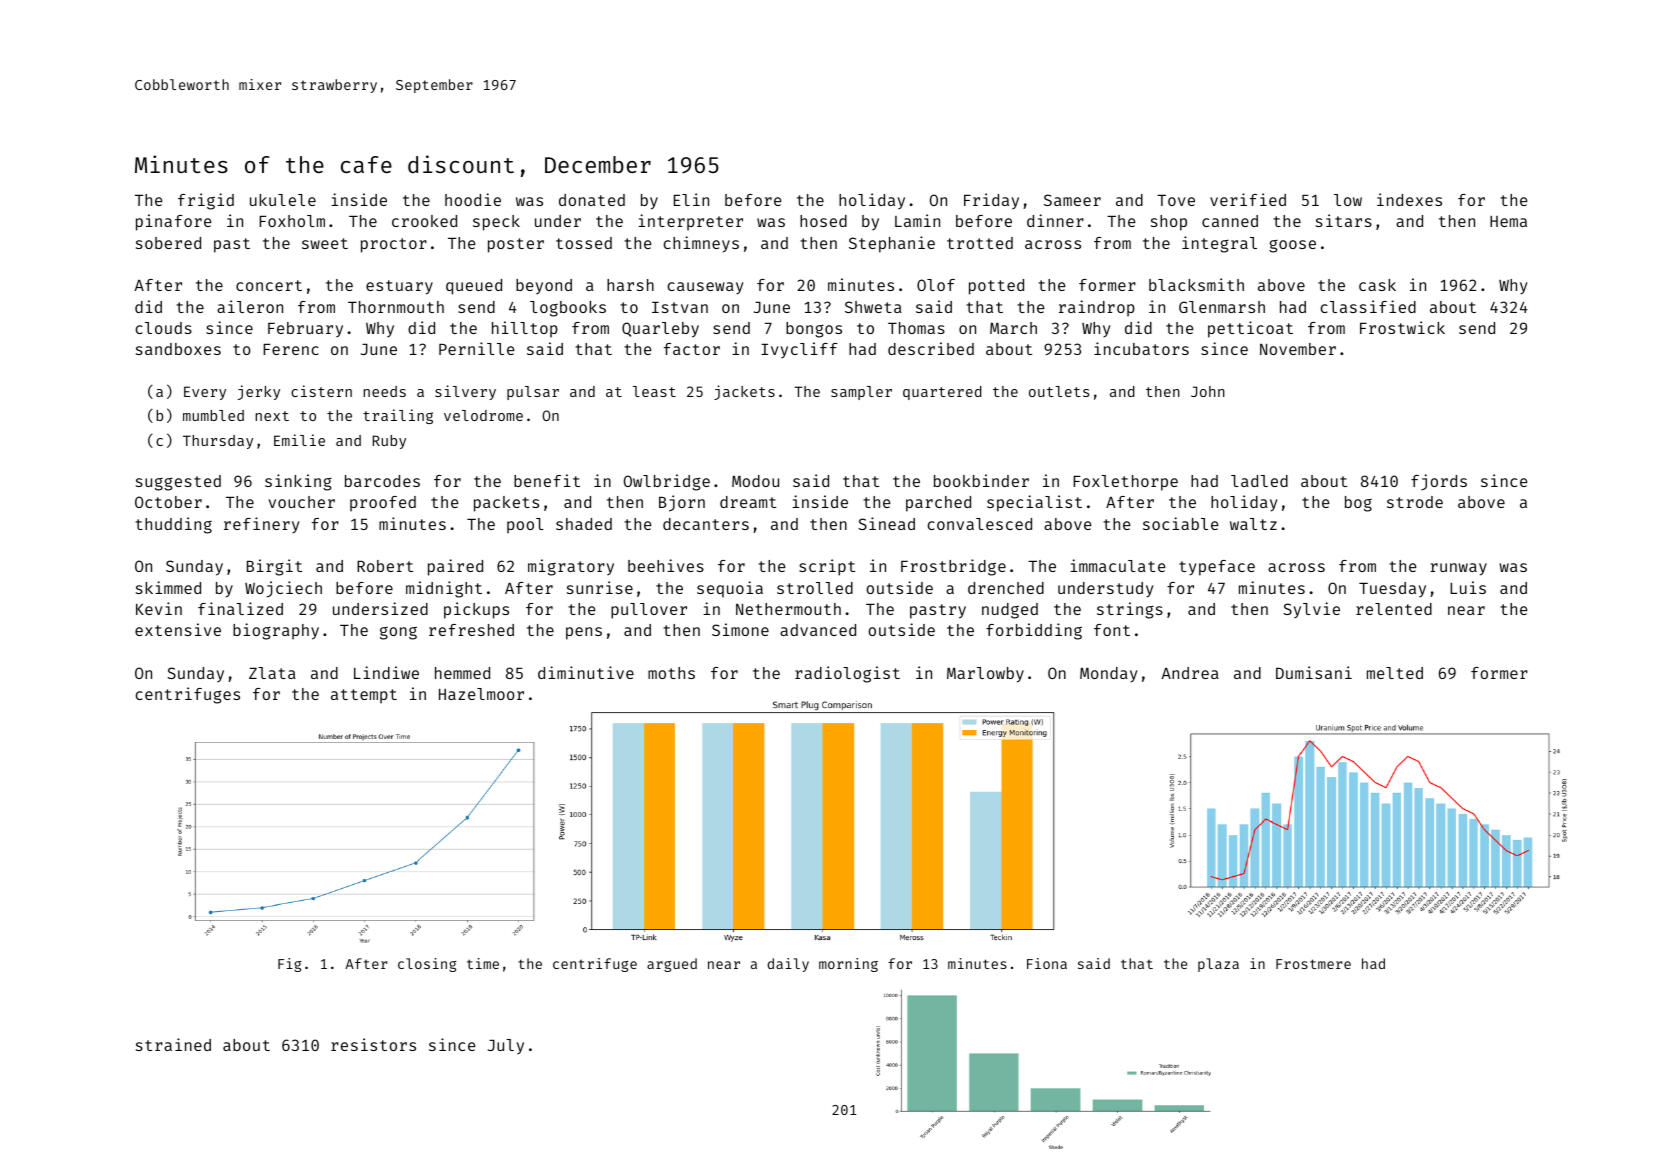  Describe the element at coordinates (1034, 631) in the page. I see `forbidding` at that location.
